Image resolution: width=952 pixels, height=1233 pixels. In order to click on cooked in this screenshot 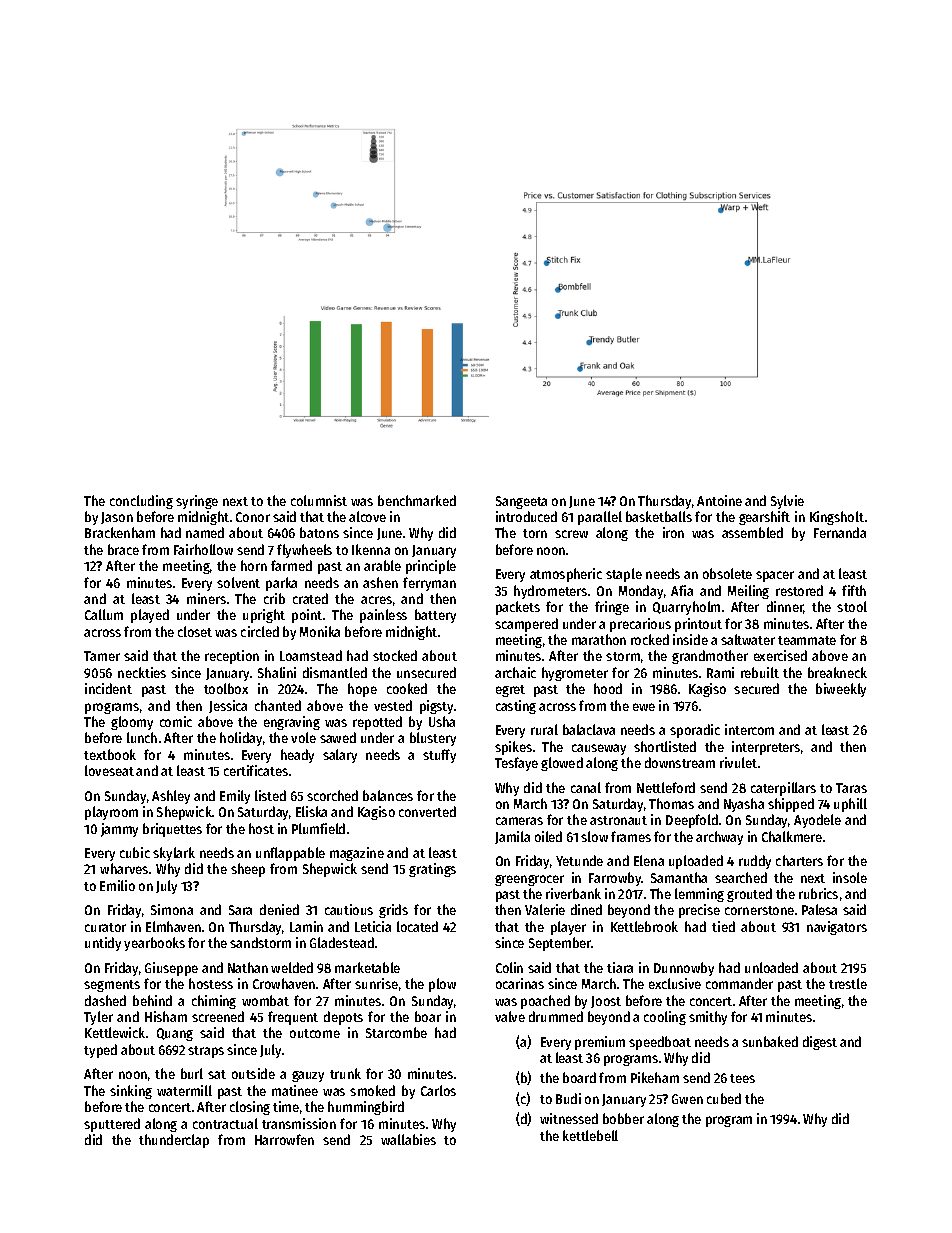, I will do `click(407, 688)`.
